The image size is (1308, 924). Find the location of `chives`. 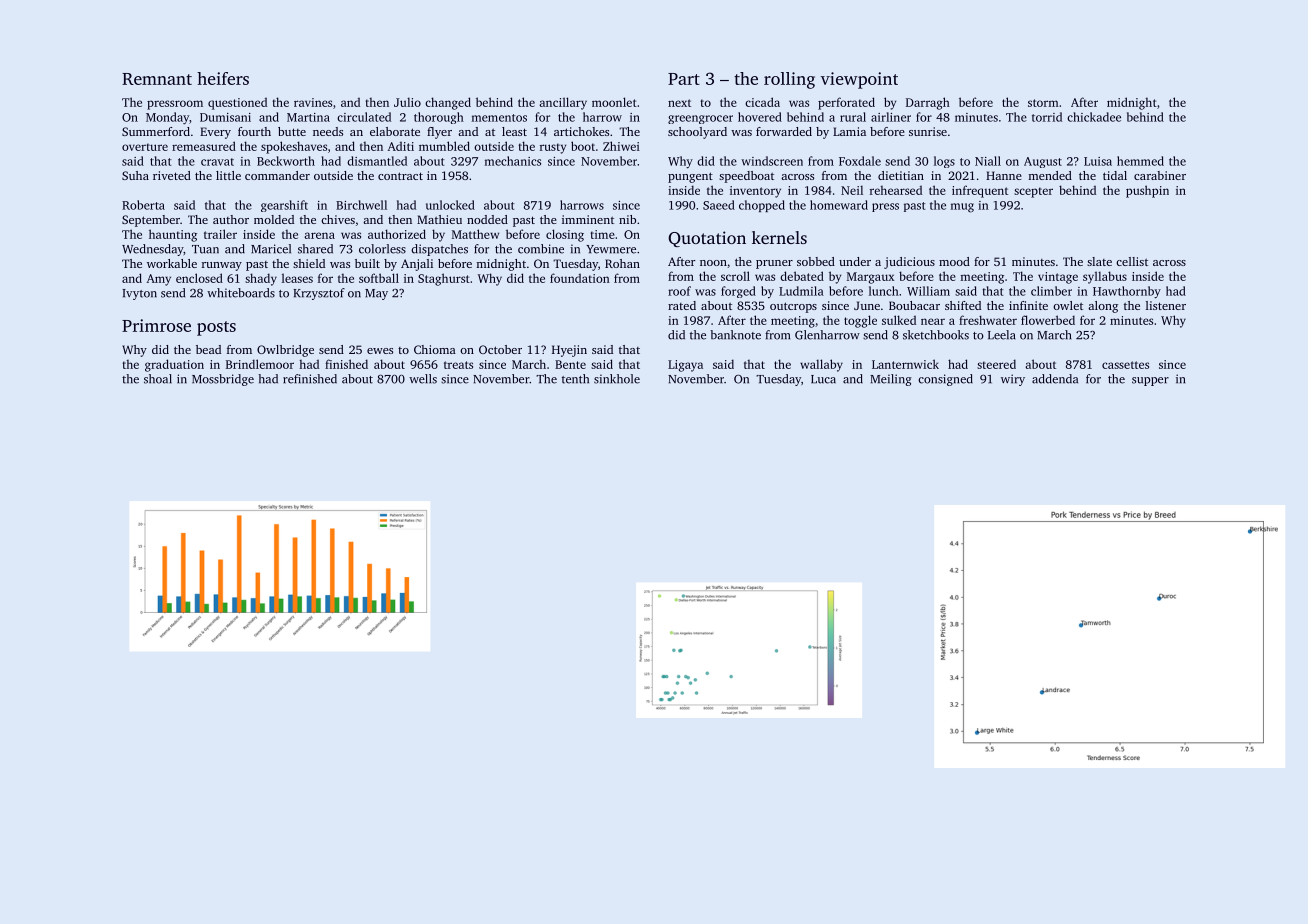

chives is located at coordinates (338, 219).
